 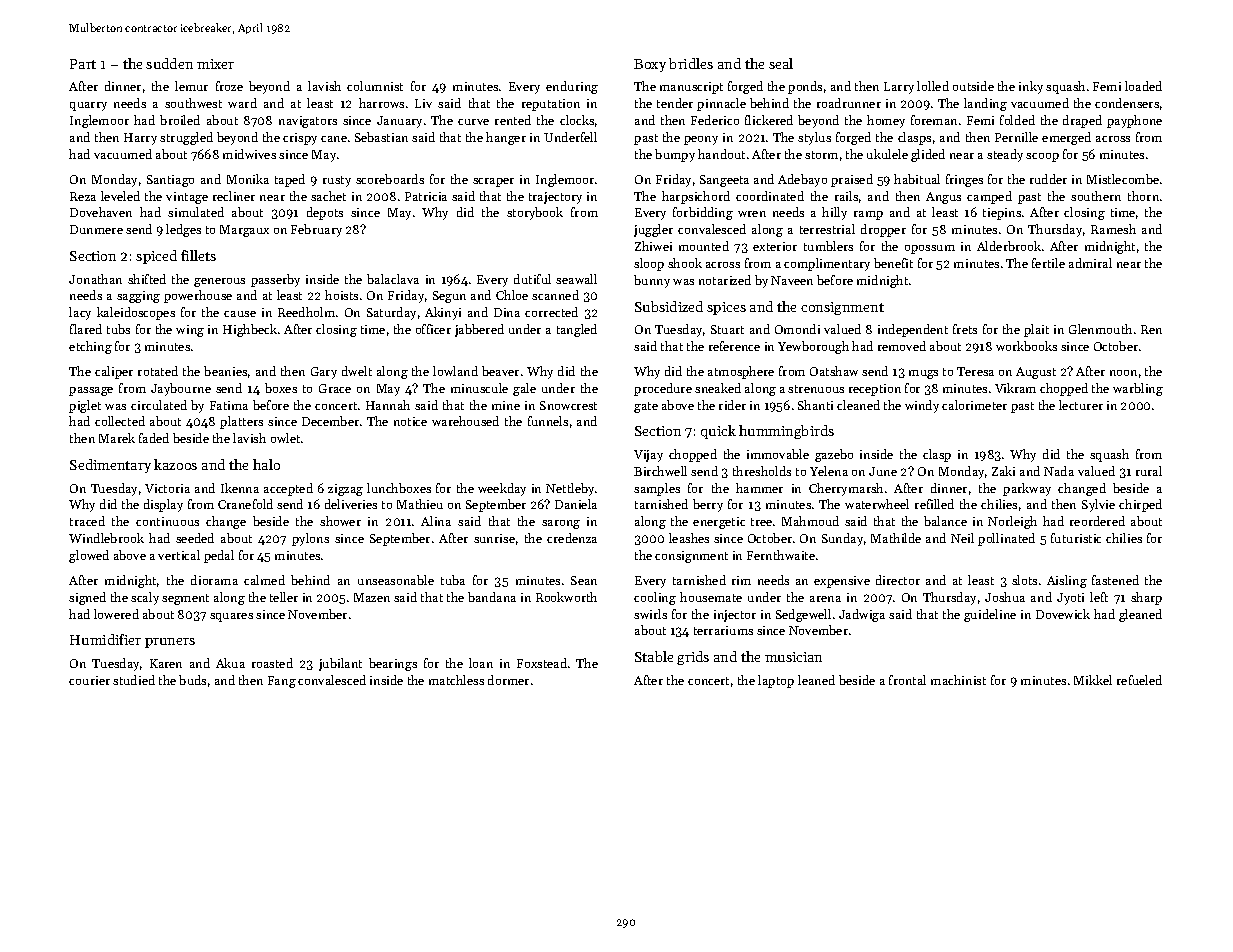 I want to click on terrariums, so click(x=723, y=630).
